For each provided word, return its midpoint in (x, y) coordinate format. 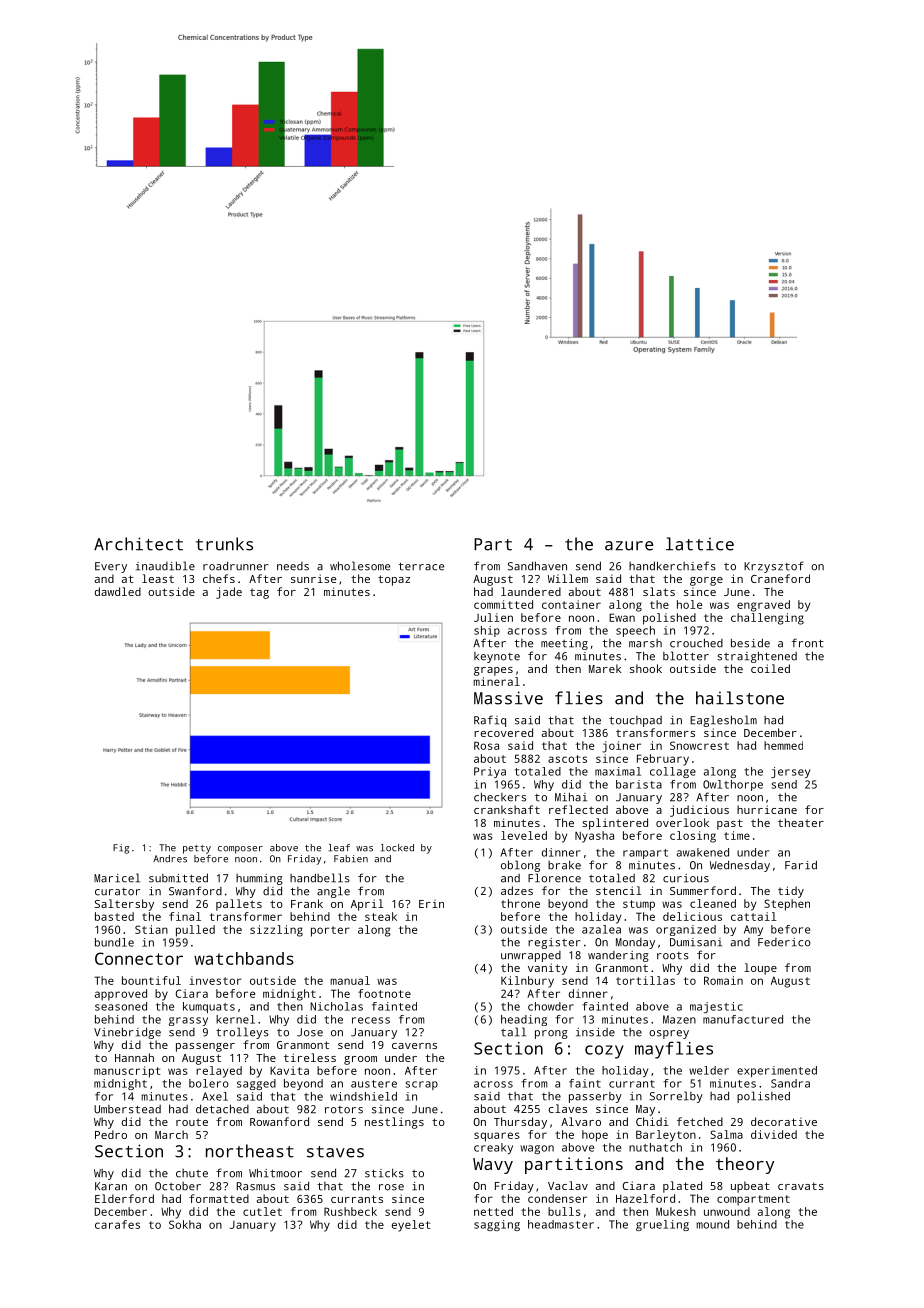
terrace (421, 566)
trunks (224, 544)
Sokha (185, 1224)
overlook (682, 822)
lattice (700, 544)
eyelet (411, 1226)
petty (197, 849)
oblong (520, 866)
